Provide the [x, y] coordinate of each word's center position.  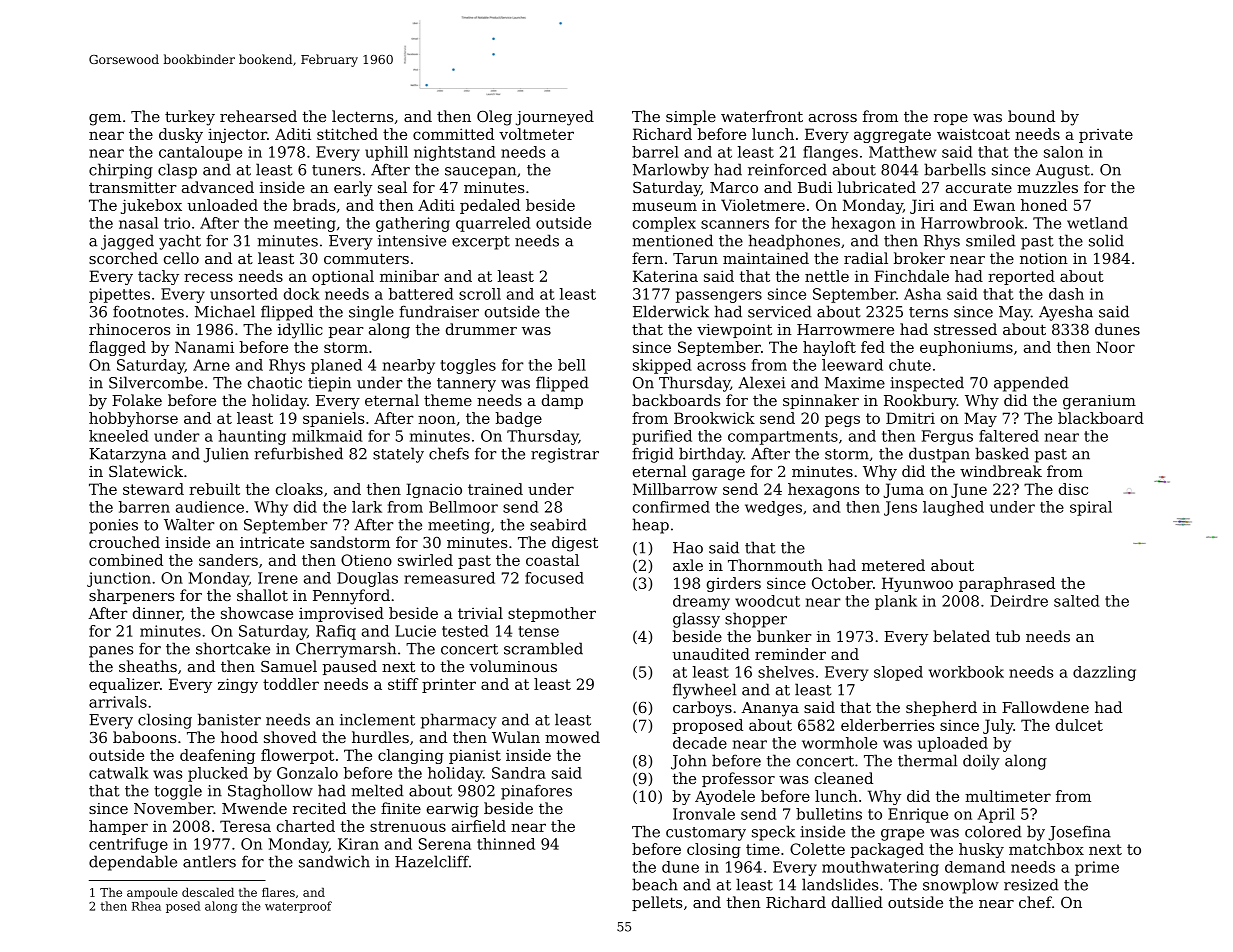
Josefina [1079, 833]
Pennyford [351, 597]
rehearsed [258, 116]
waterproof [298, 907]
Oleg [494, 118]
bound [1031, 116]
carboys [702, 709]
